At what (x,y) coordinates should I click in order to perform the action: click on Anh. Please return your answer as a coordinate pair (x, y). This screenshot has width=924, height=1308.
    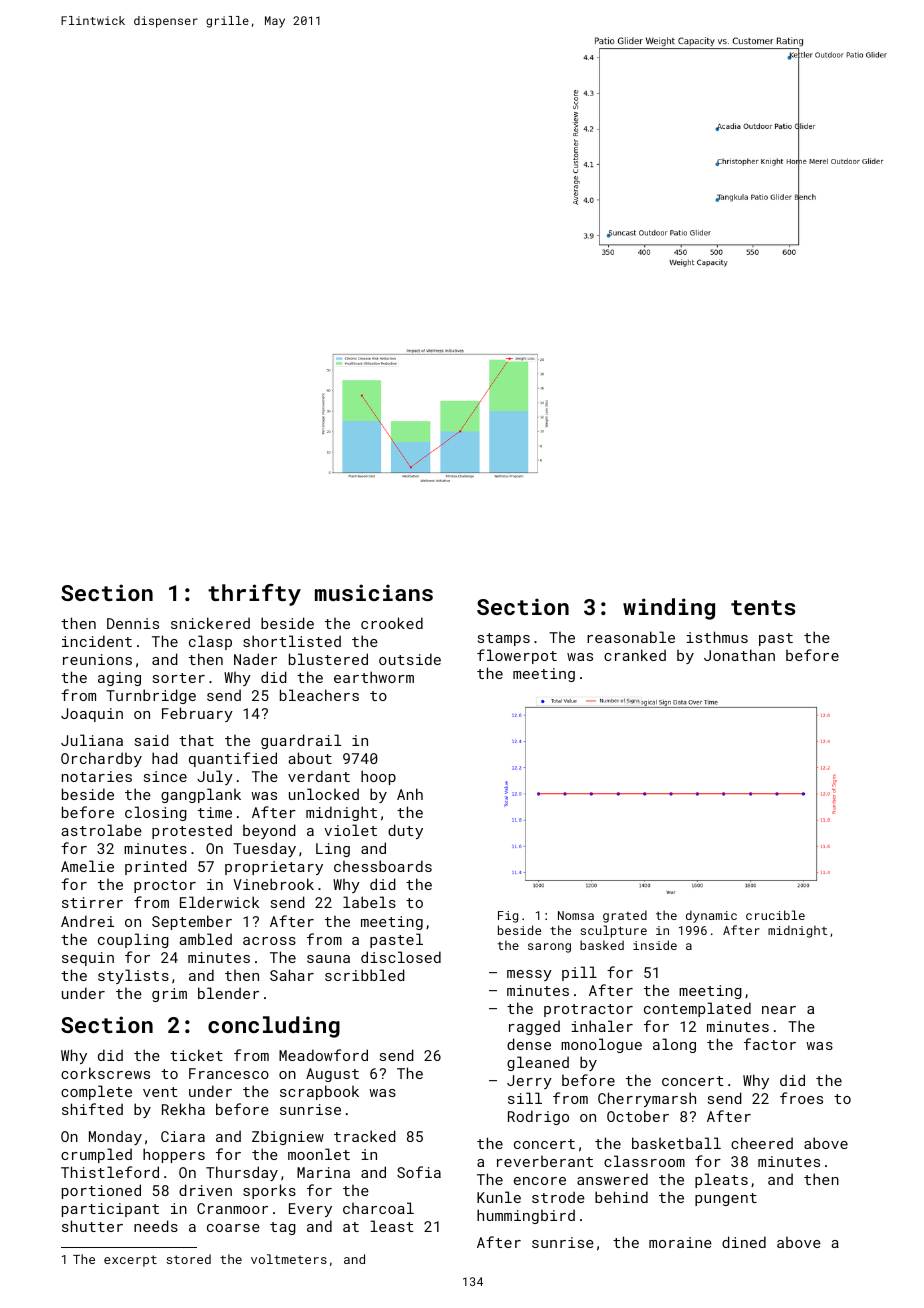
    Looking at the image, I should click on (410, 794).
